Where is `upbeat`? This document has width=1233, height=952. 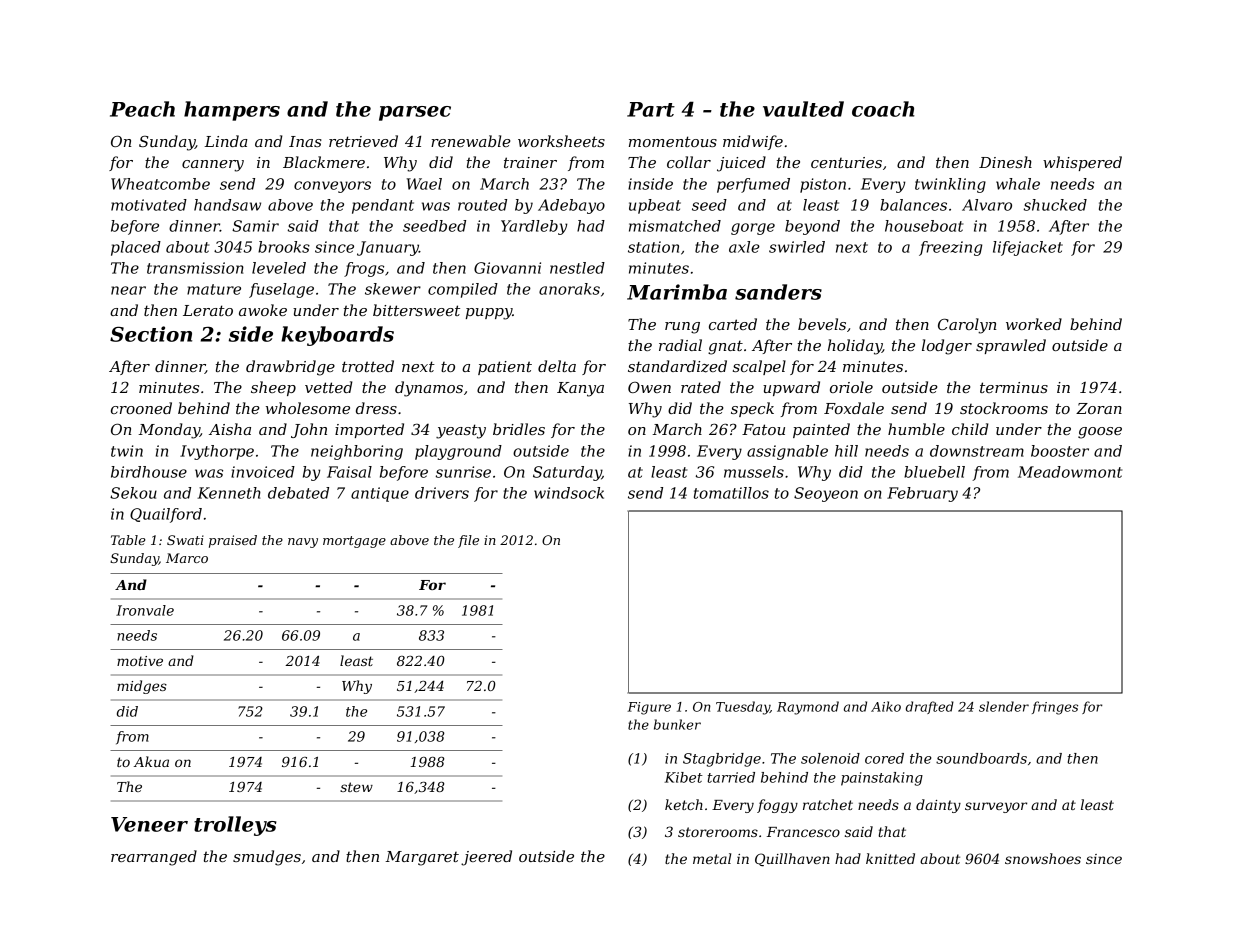 upbeat is located at coordinates (655, 206).
